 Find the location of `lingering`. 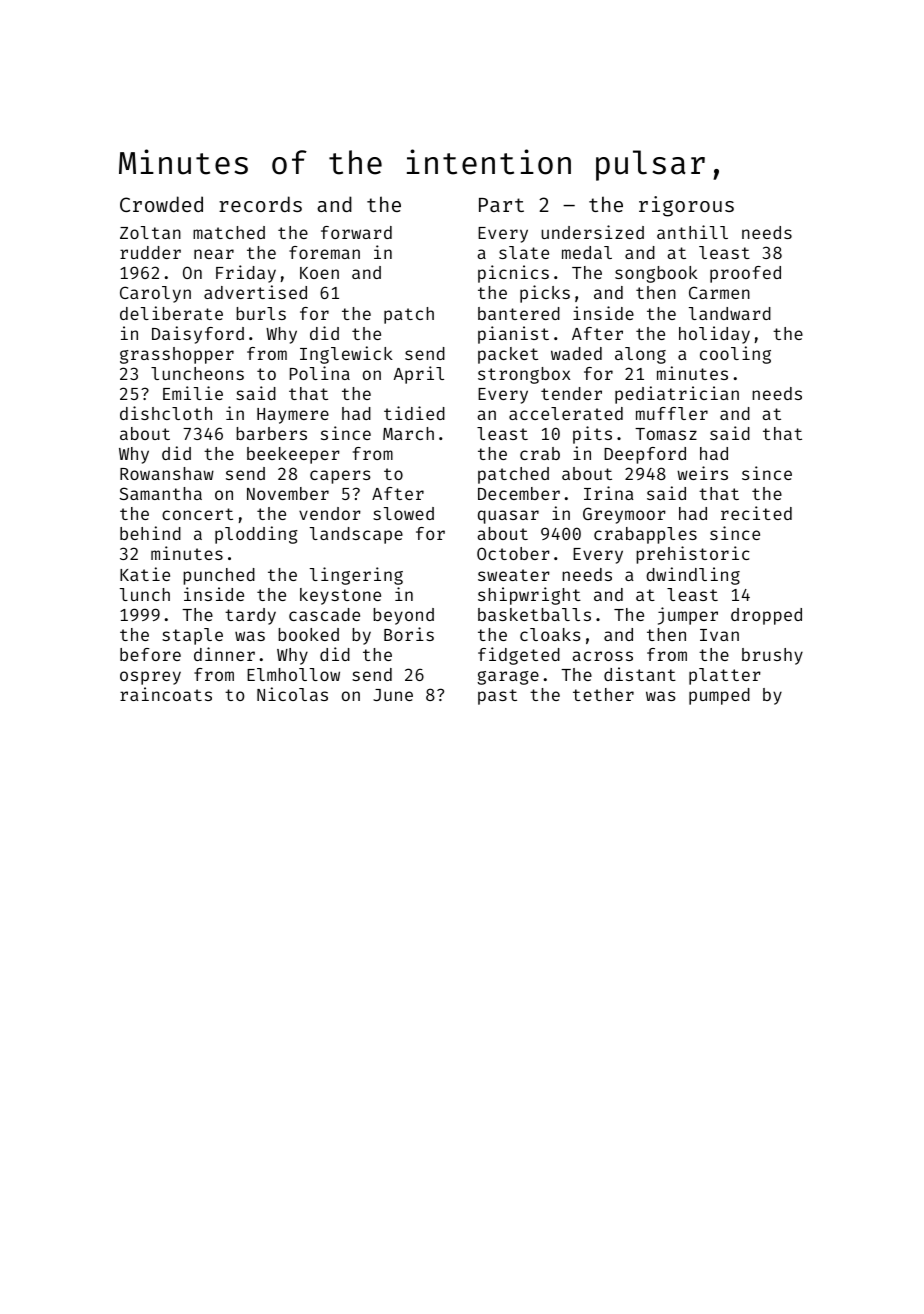

lingering is located at coordinates (356, 576).
